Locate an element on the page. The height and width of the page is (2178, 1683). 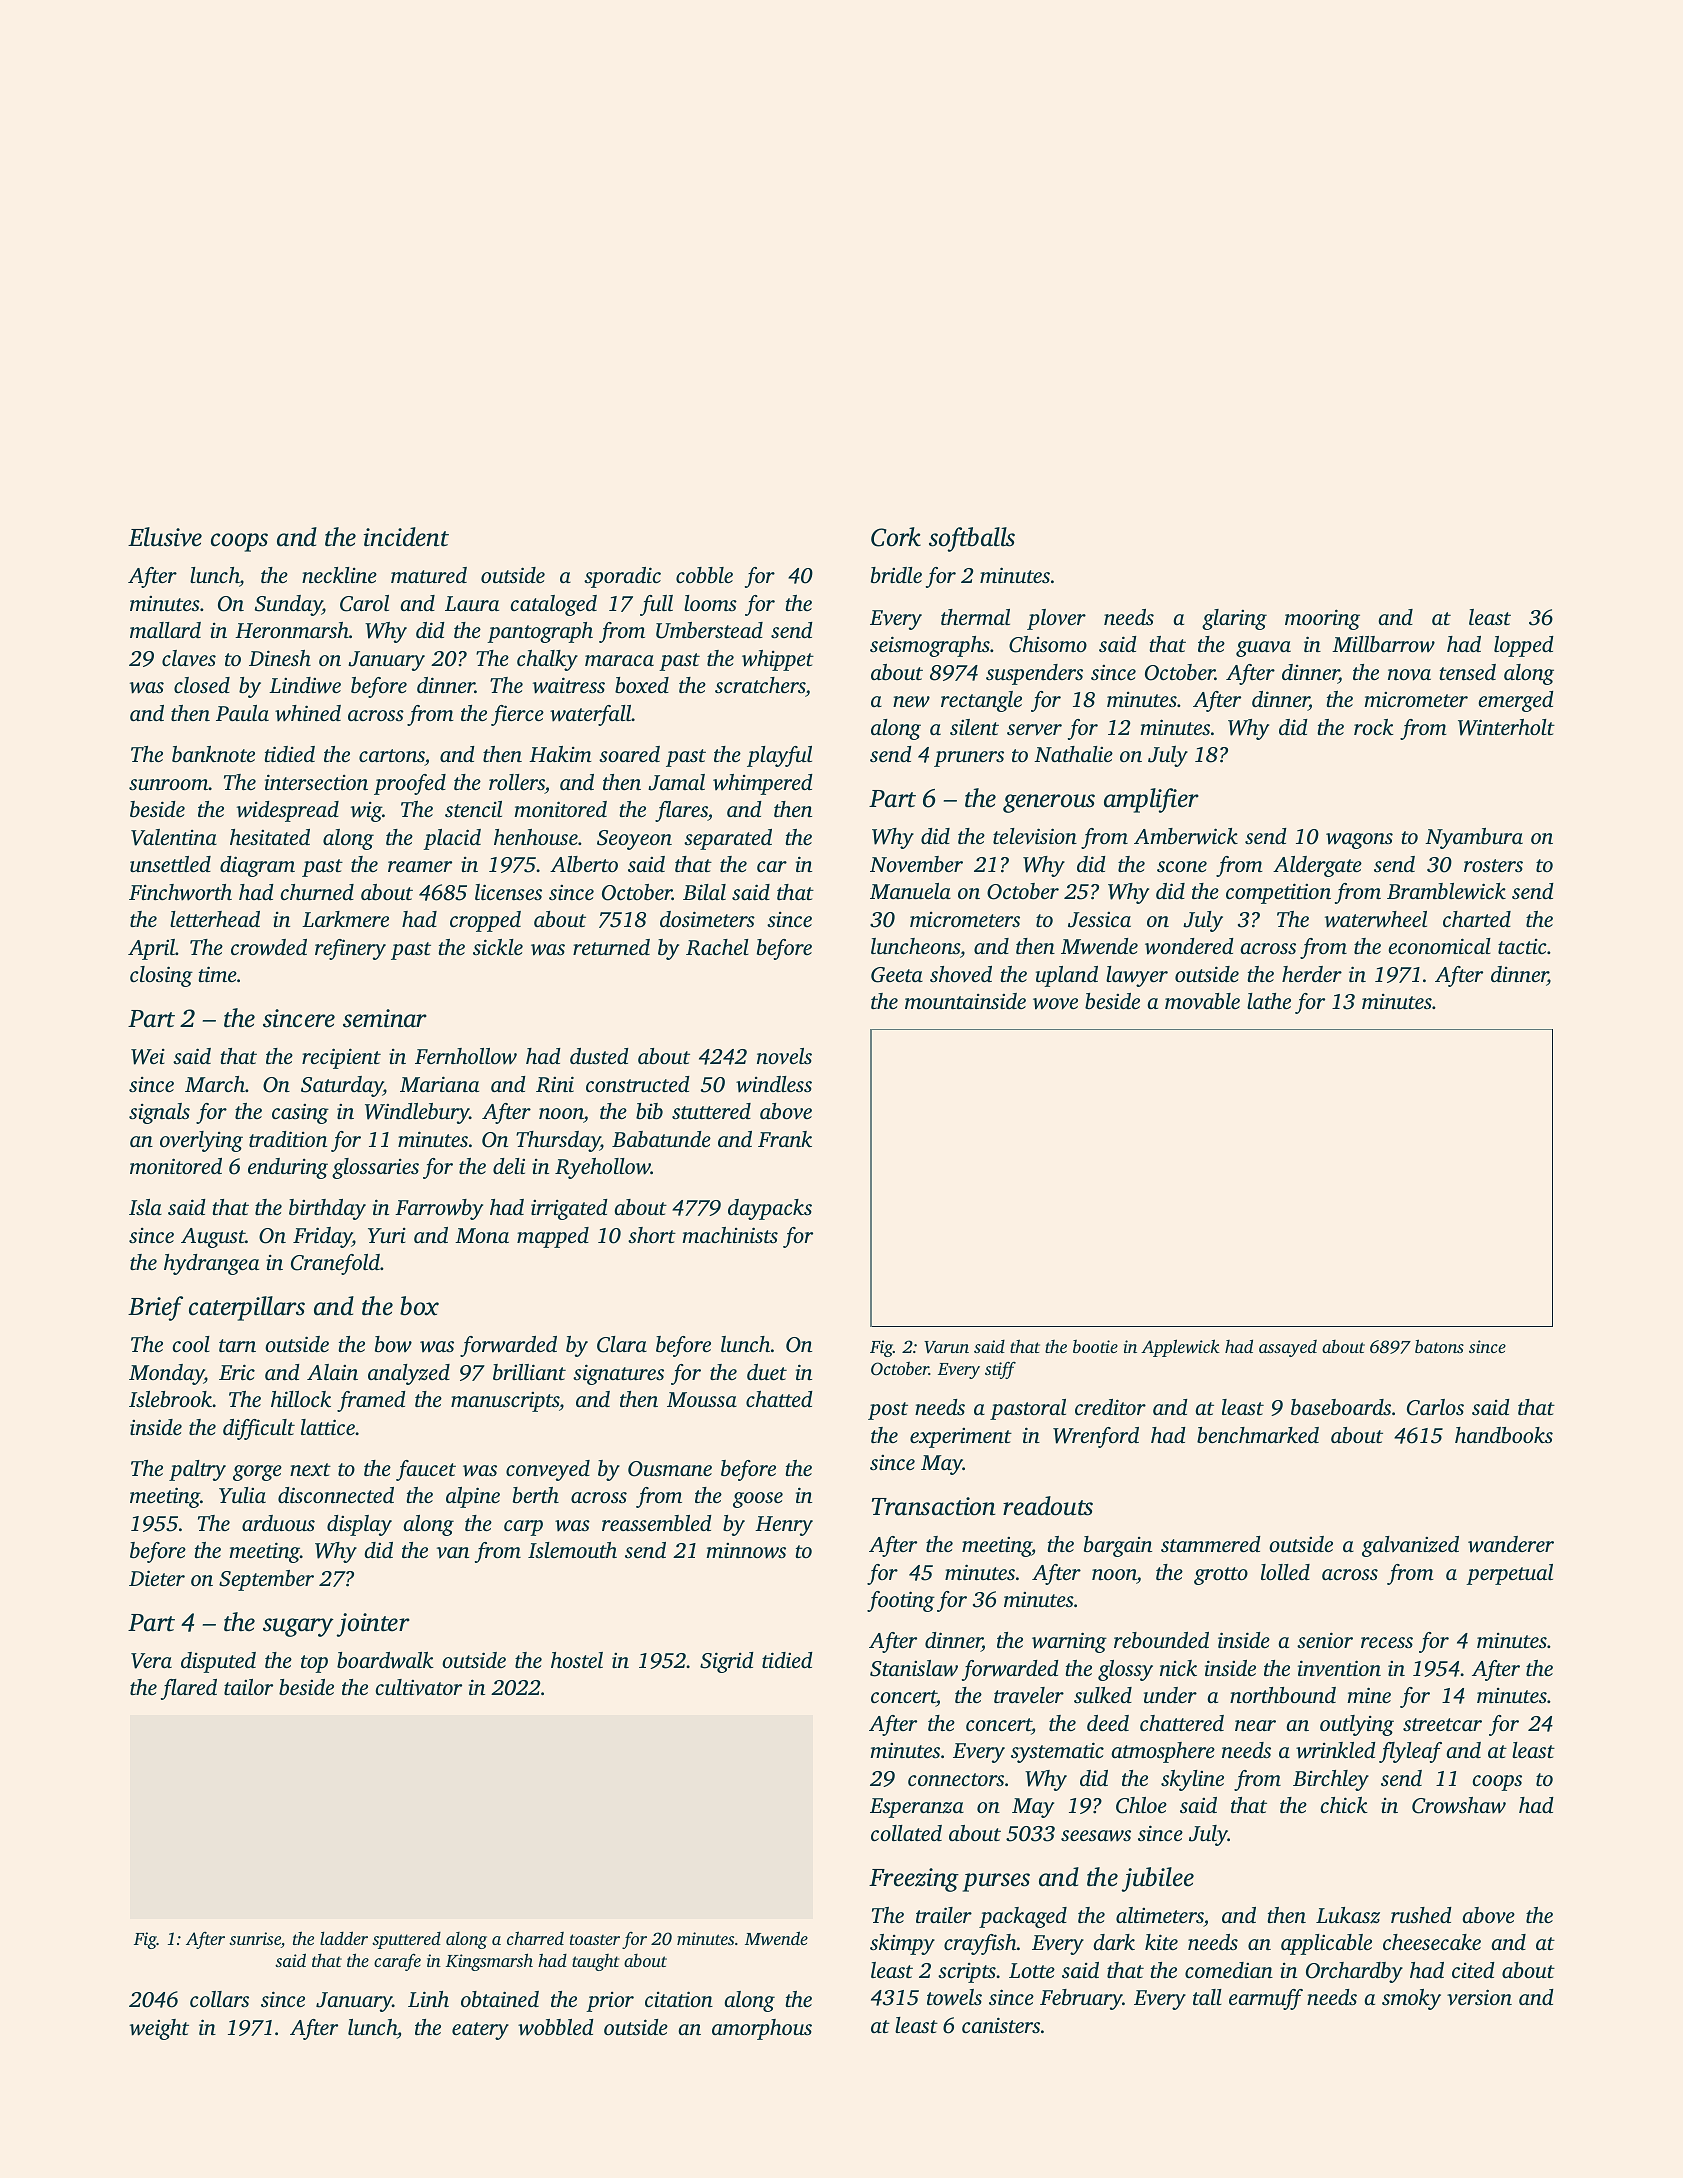
incident is located at coordinates (406, 537).
